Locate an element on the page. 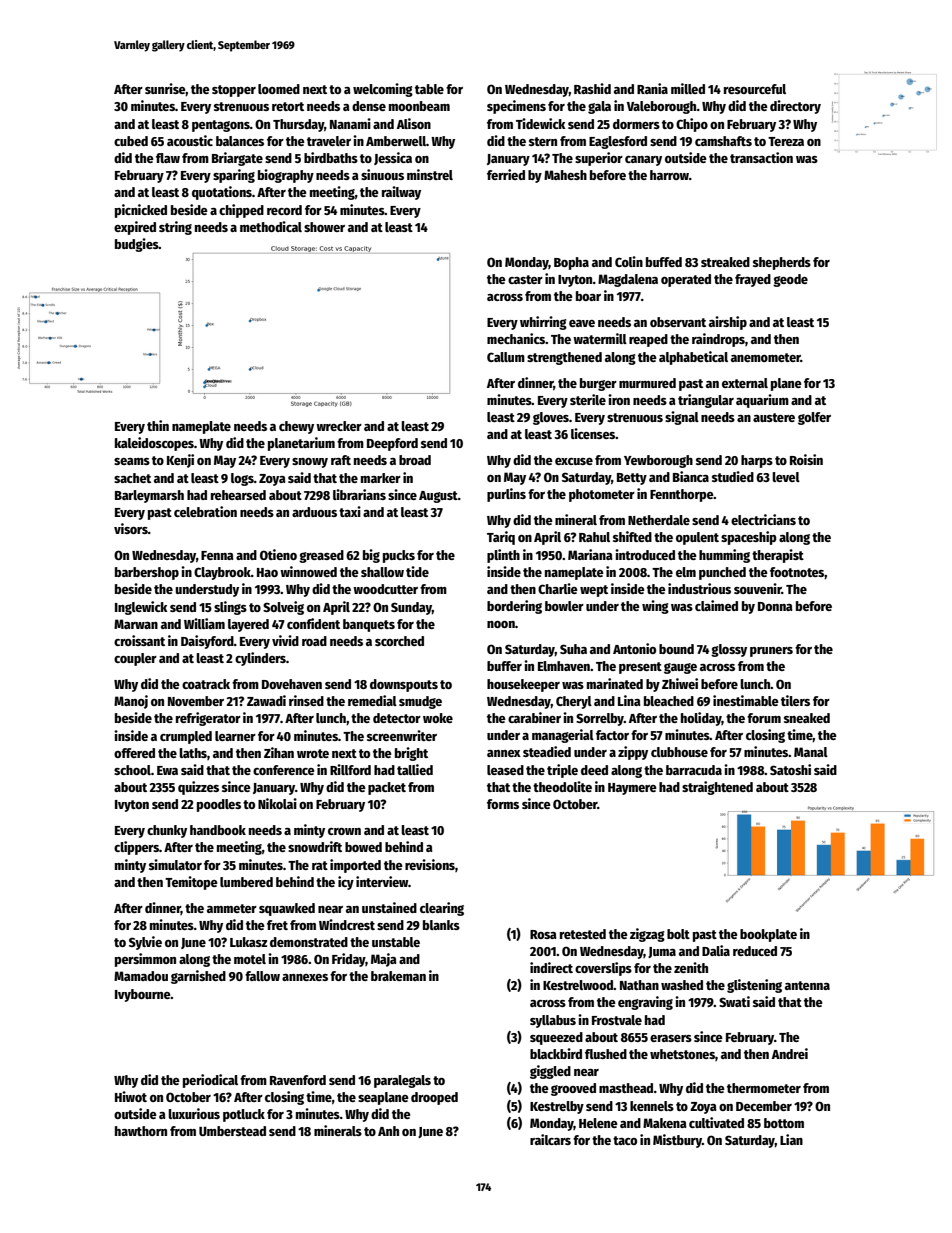 This document has width=952, height=1233. sunrise is located at coordinates (165, 89).
